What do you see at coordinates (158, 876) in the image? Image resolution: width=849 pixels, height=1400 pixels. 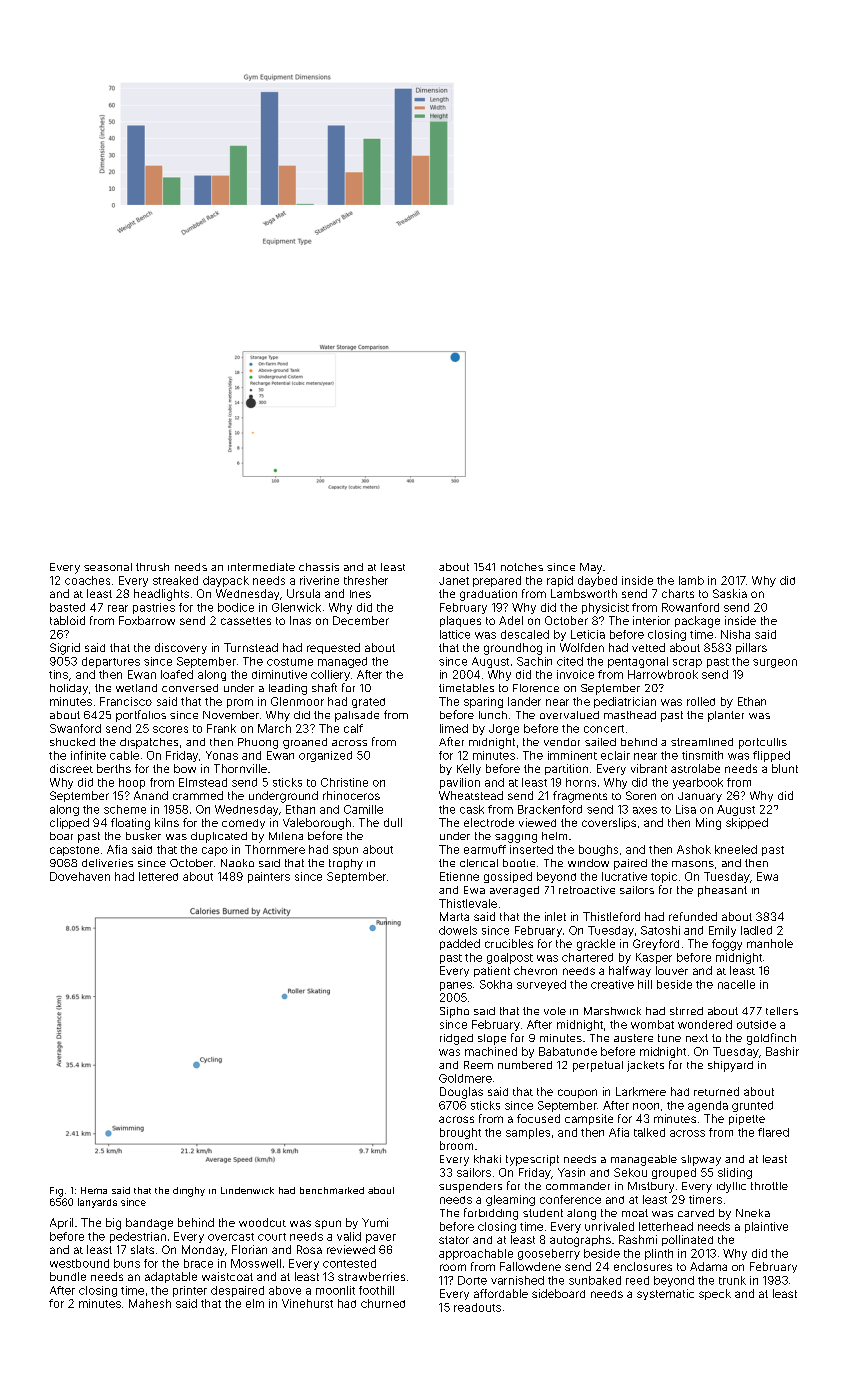 I see `lettered` at bounding box center [158, 876].
